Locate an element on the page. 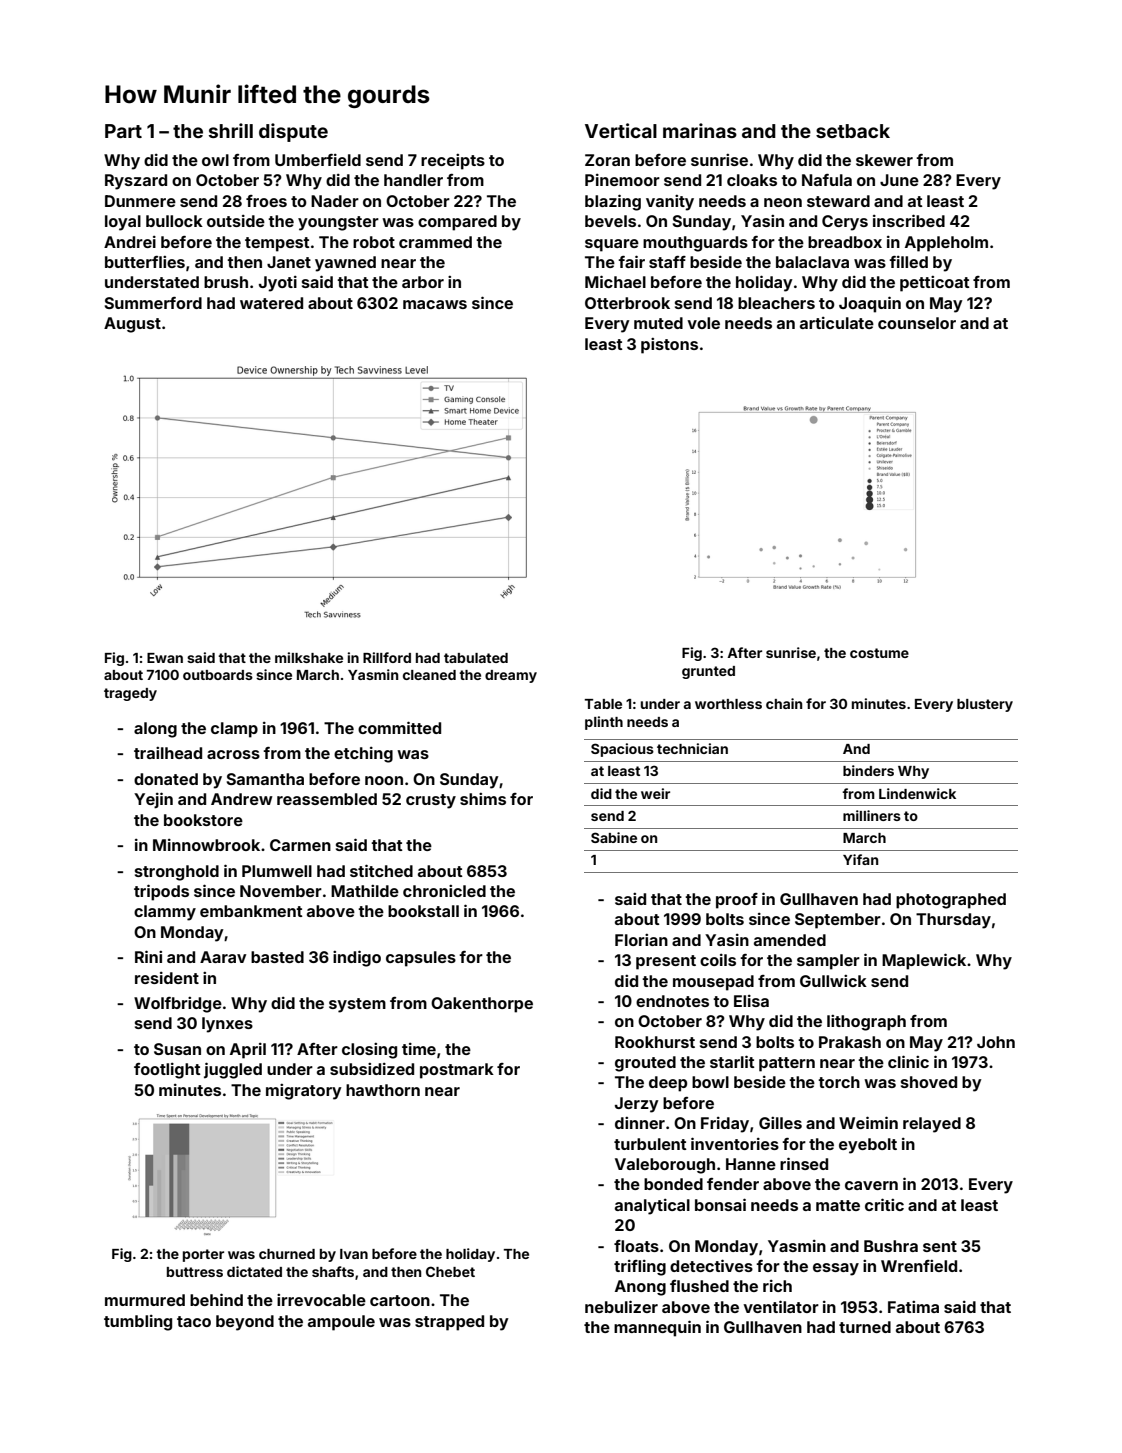 The image size is (1122, 1453). footlight is located at coordinates (167, 1071).
